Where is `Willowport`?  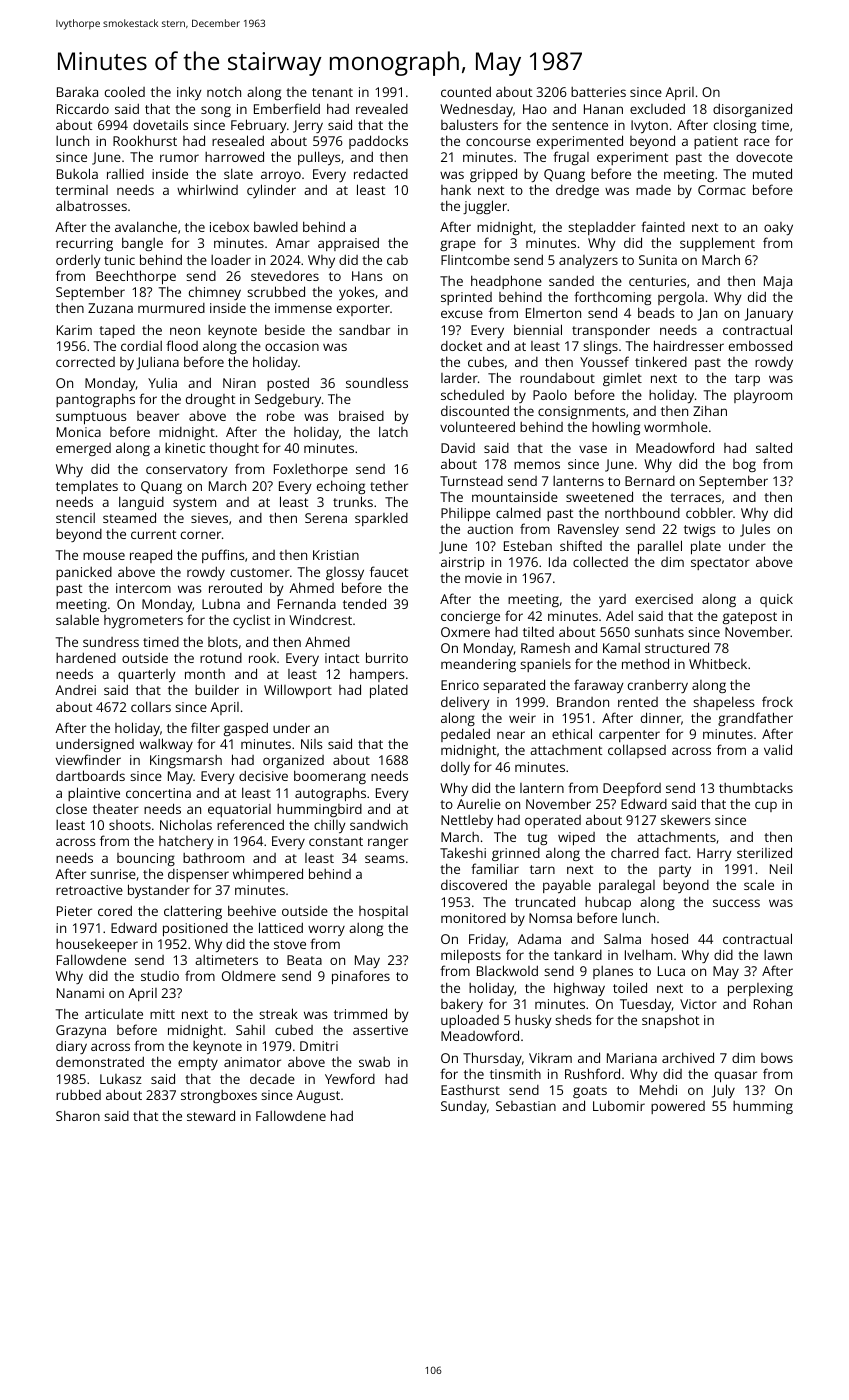 Willowport is located at coordinates (298, 691).
